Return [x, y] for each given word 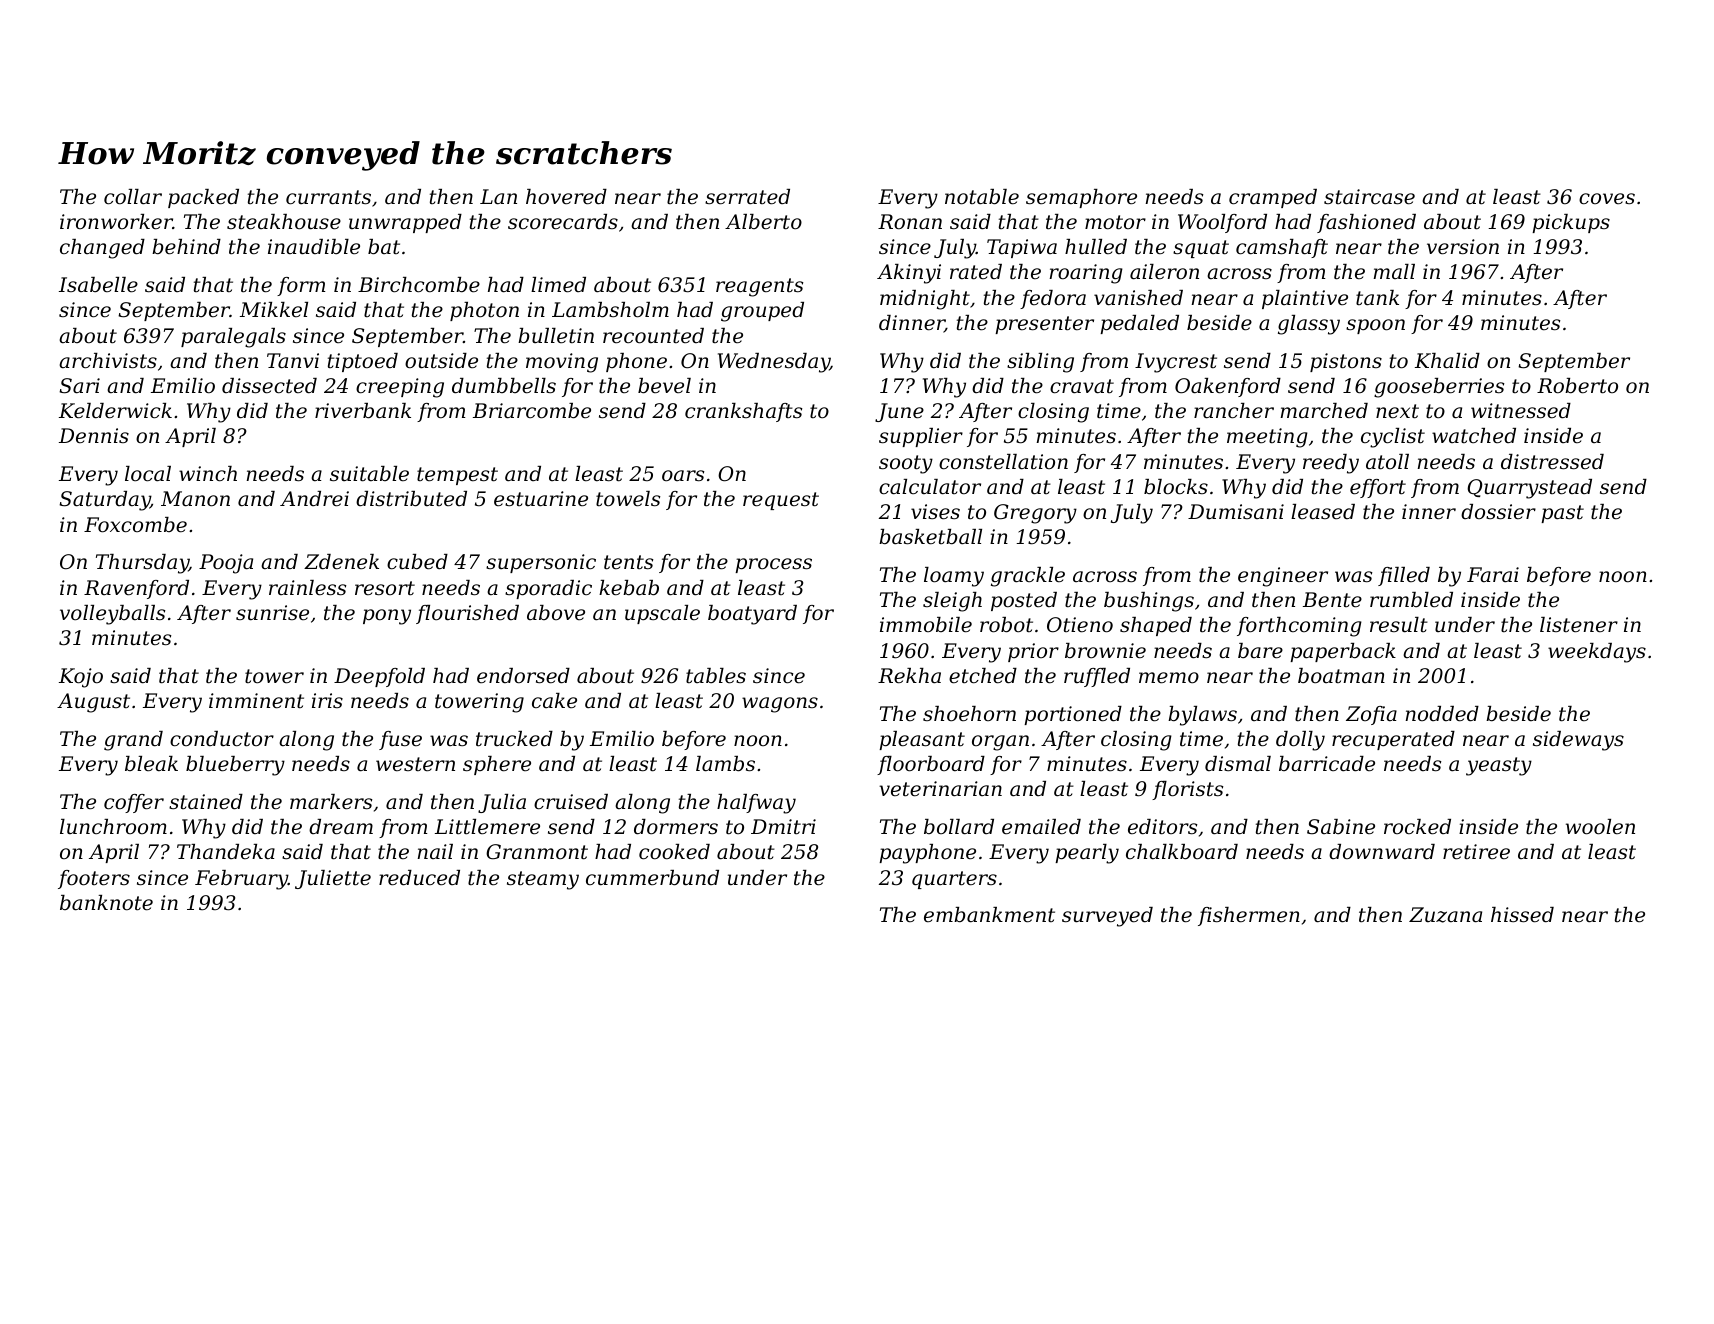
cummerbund [652, 878]
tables [716, 676]
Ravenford [136, 589]
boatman [1341, 676]
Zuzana [1445, 915]
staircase [1369, 197]
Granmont [537, 852]
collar [133, 197]
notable [982, 197]
